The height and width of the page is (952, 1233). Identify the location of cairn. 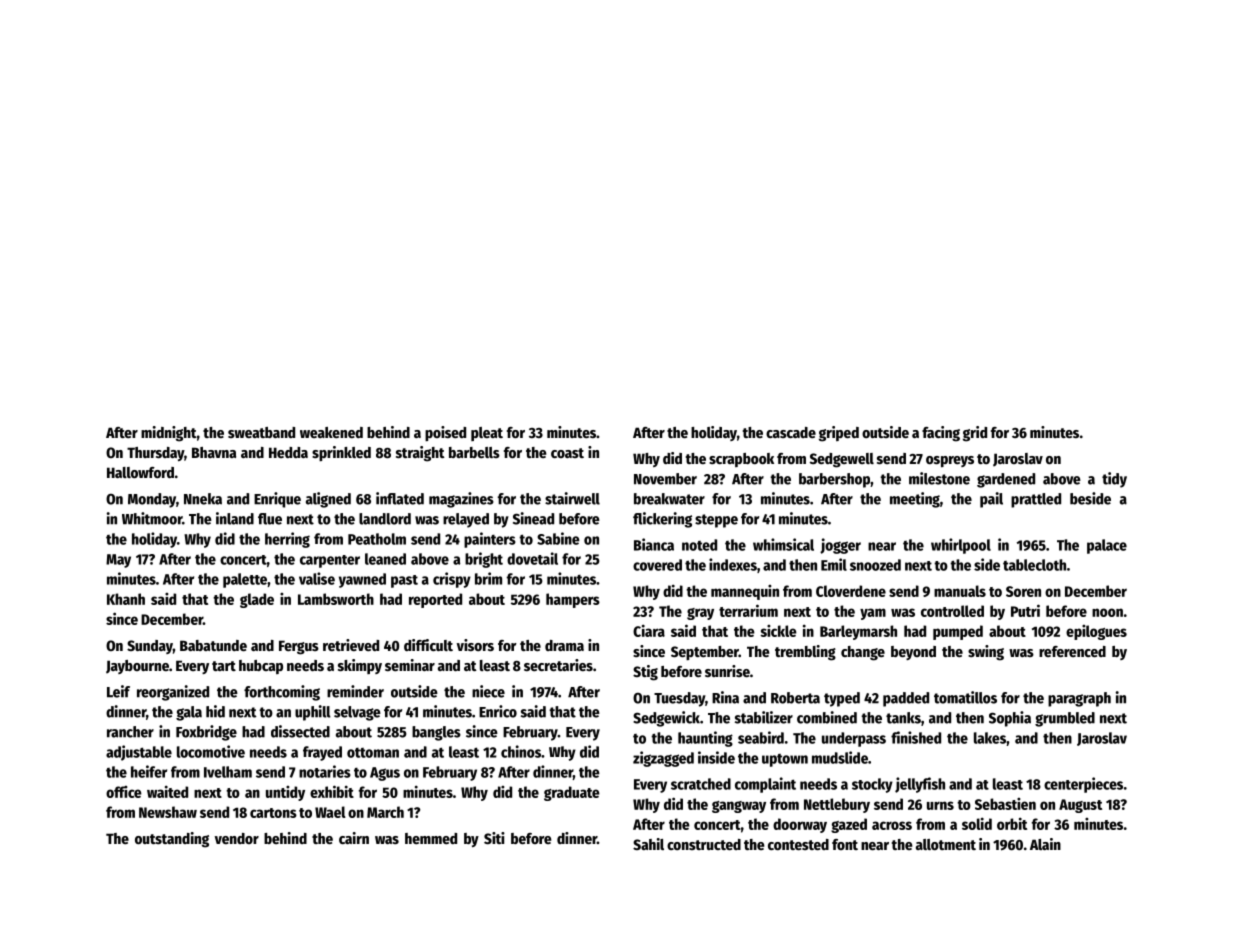
(354, 838).
